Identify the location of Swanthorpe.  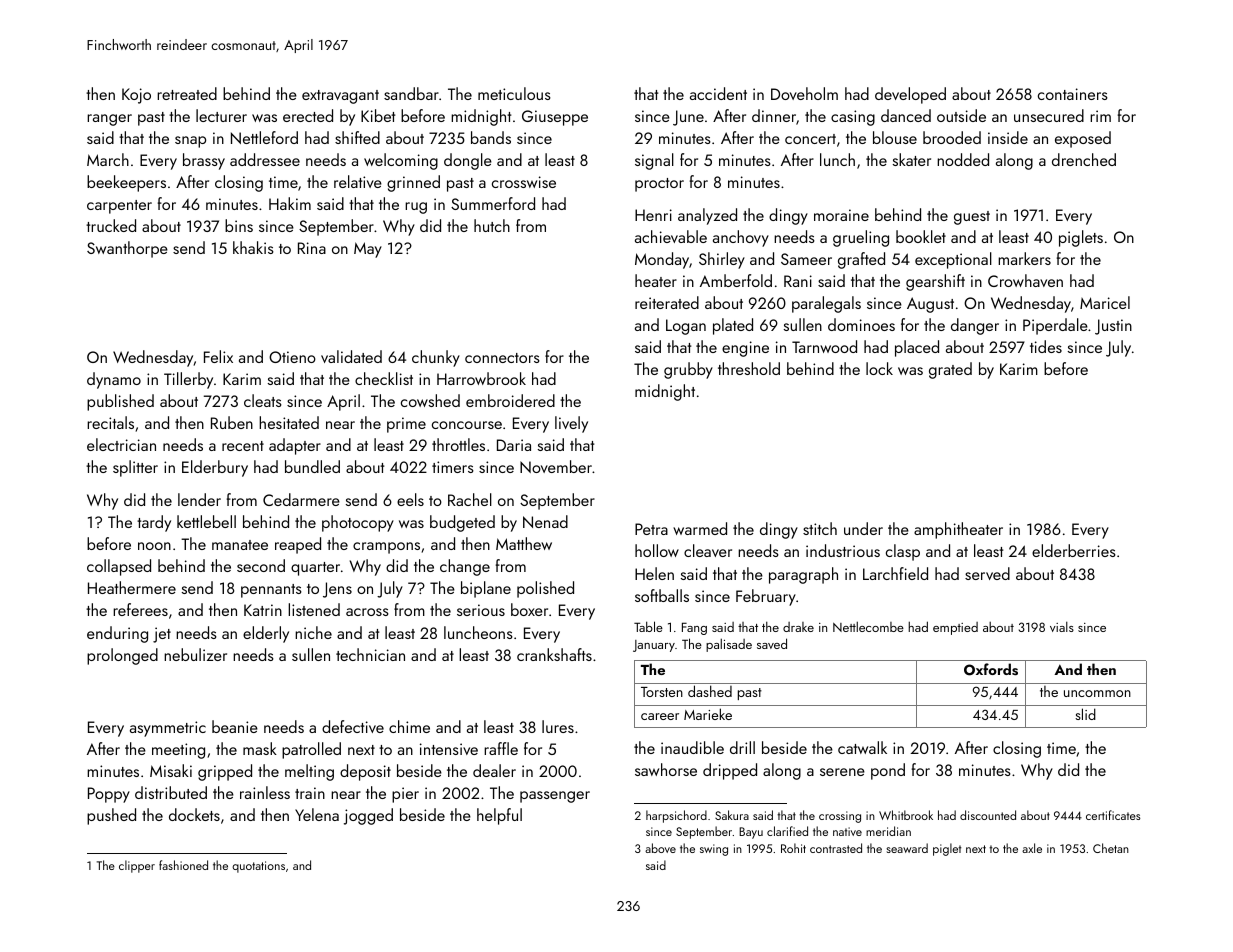
(127, 249).
